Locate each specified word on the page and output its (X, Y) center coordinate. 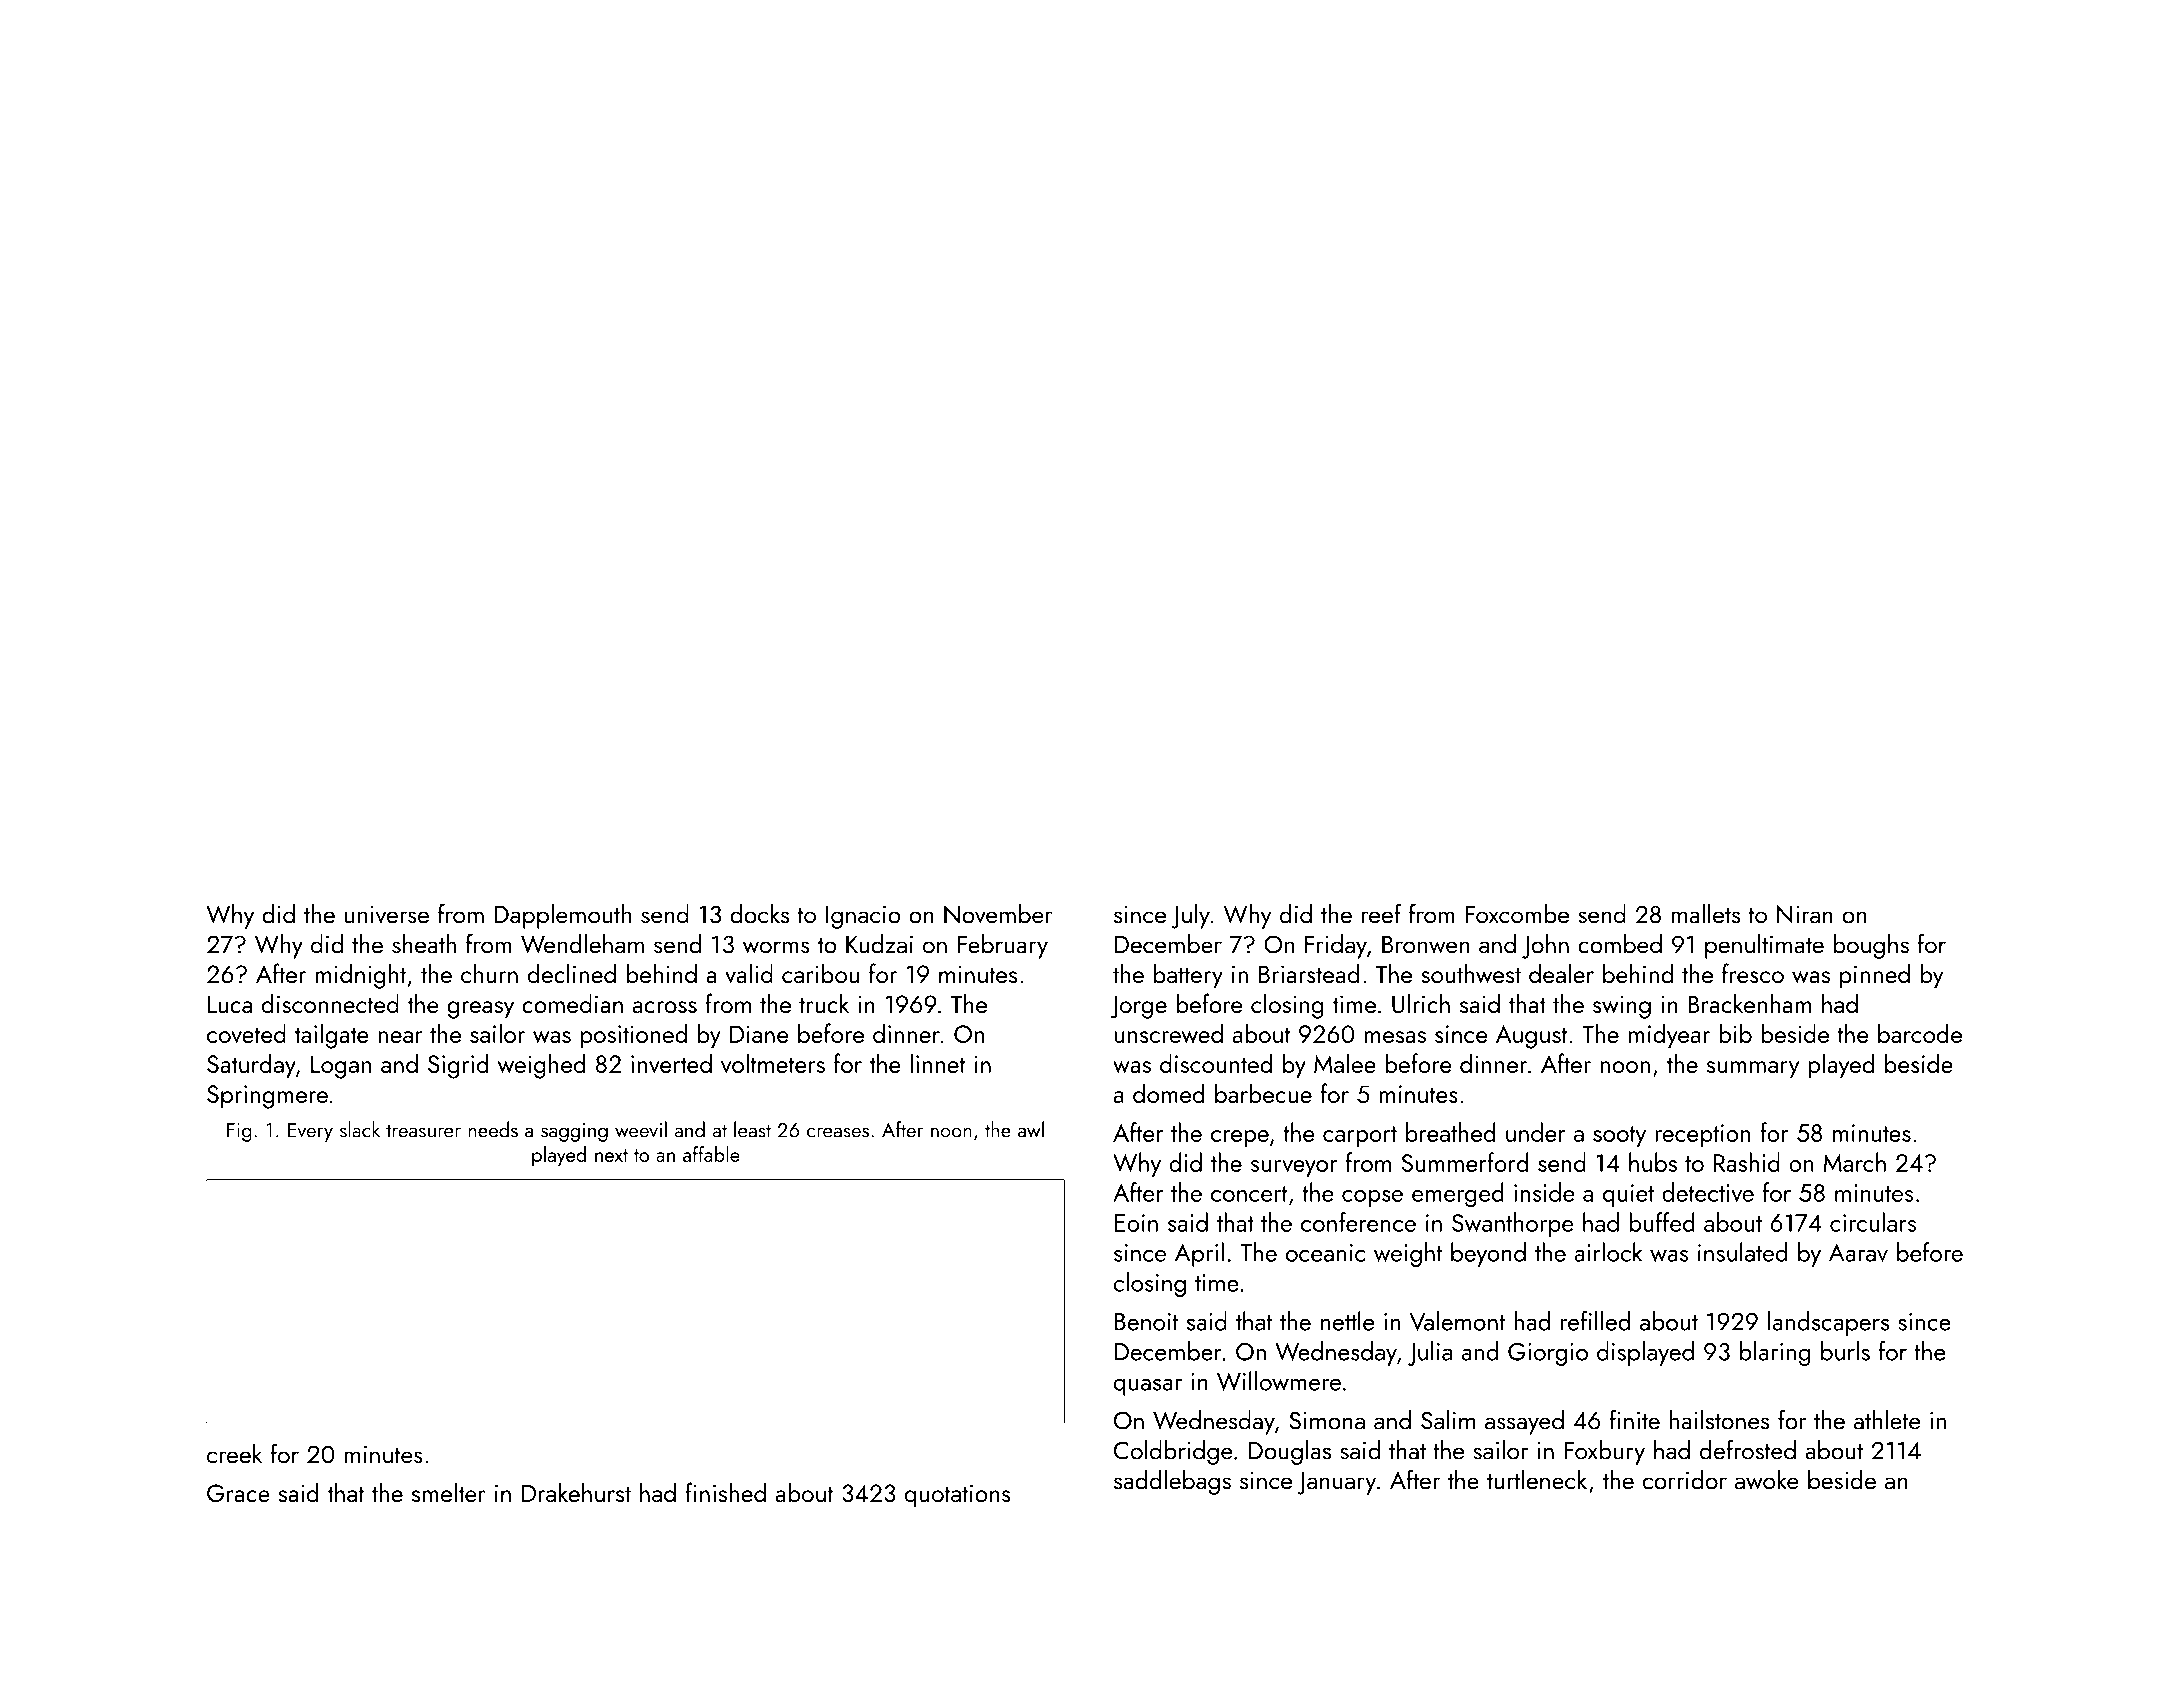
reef (1381, 913)
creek (234, 1454)
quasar (1148, 1387)
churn (489, 973)
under (1535, 1132)
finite (1635, 1419)
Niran (1805, 914)
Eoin (1136, 1223)
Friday (1336, 946)
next (611, 1155)
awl (1031, 1129)
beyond (1488, 1254)
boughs (1871, 946)
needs (493, 1129)
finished (725, 1492)
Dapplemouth (562, 916)
